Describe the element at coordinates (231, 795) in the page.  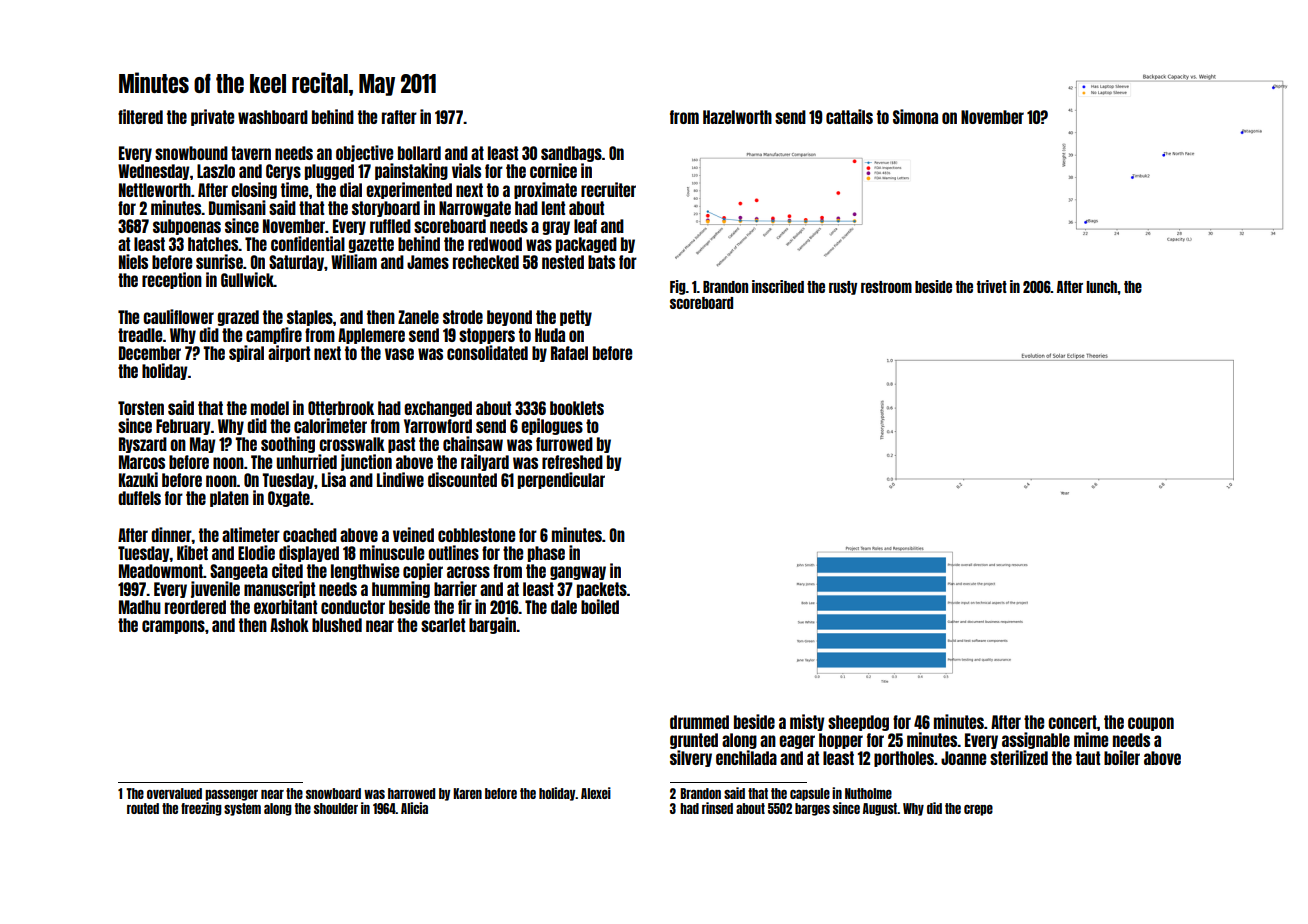
I see `passenger` at that location.
